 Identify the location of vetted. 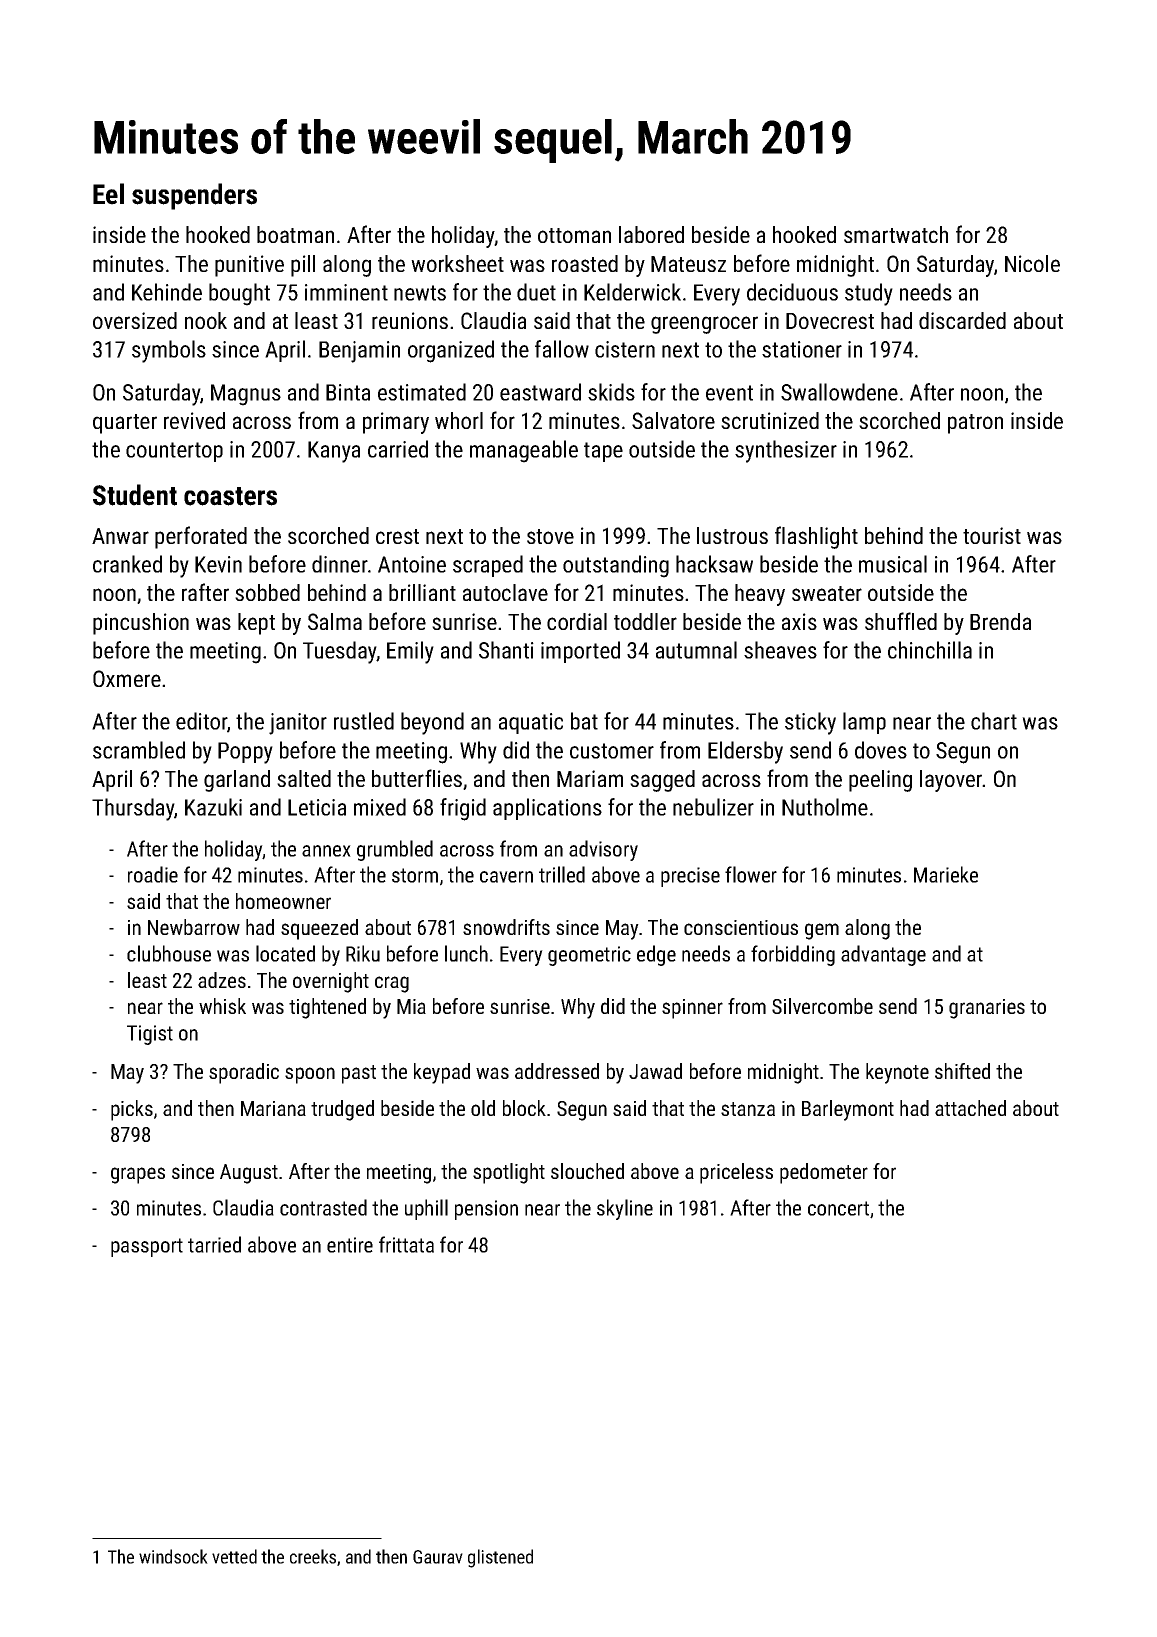
(234, 1556).
